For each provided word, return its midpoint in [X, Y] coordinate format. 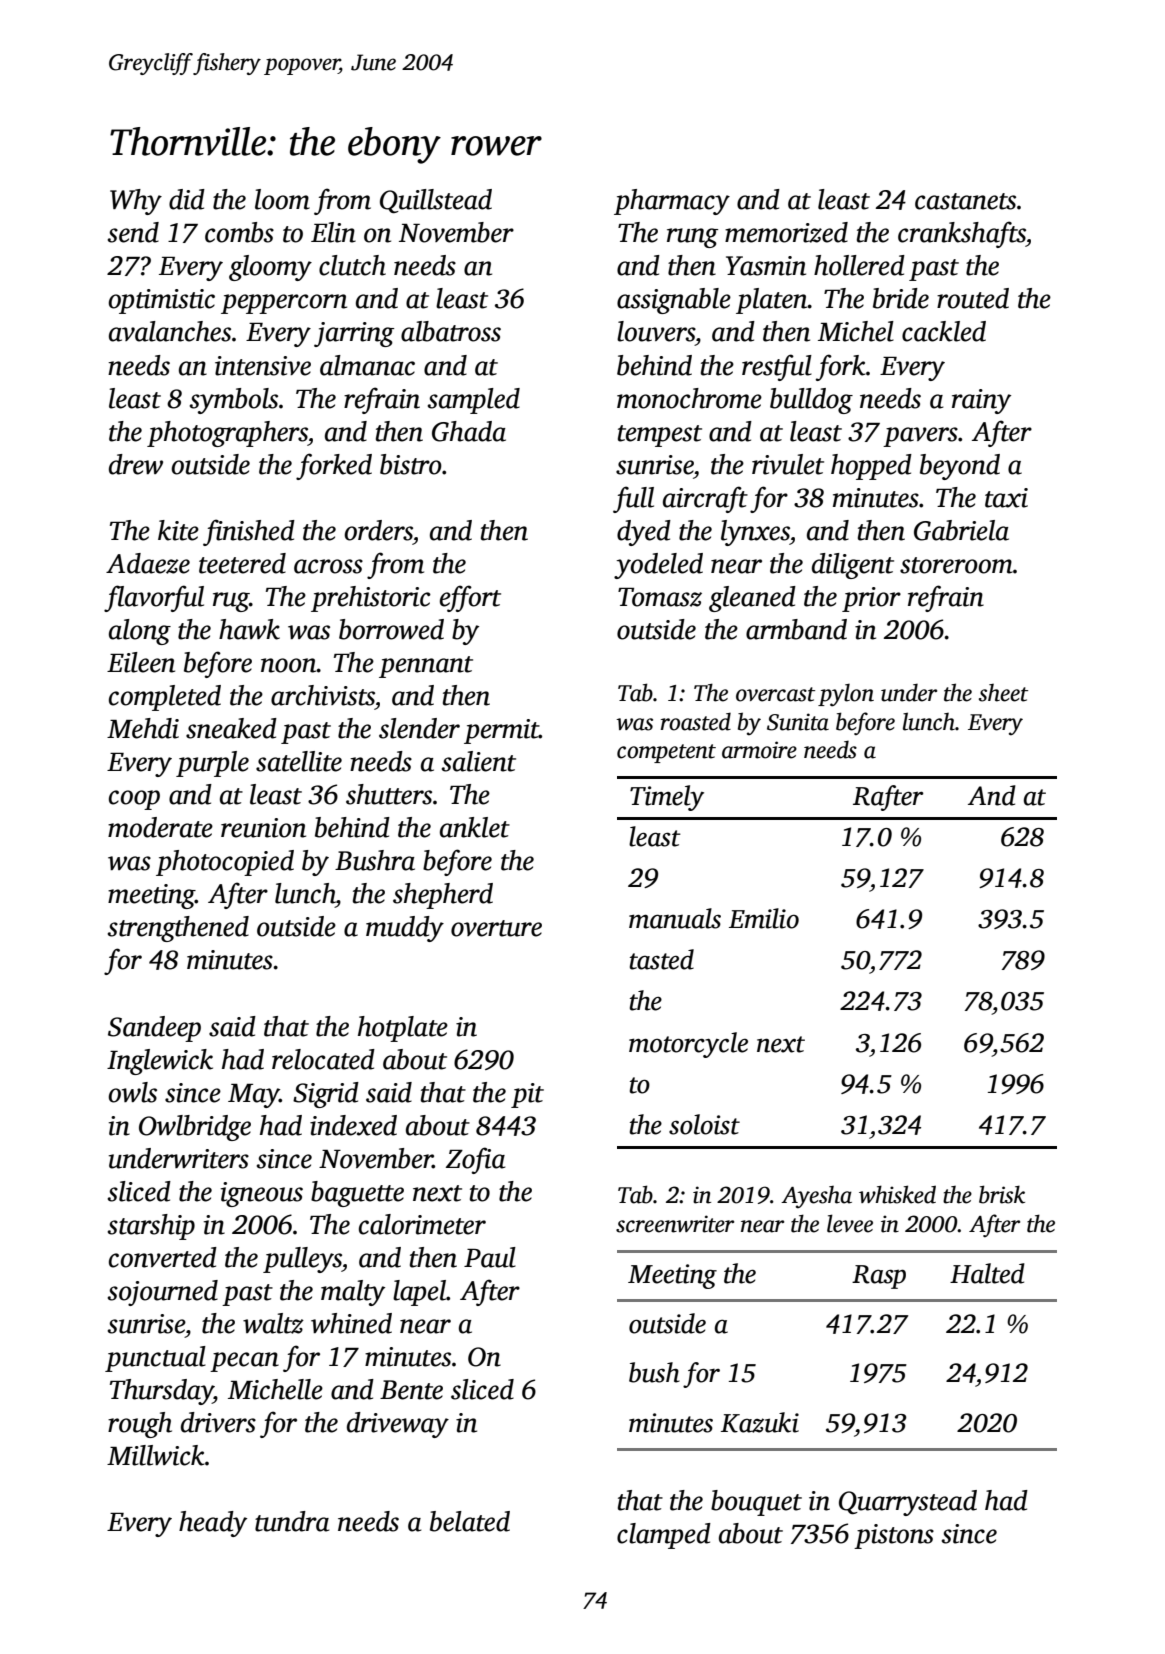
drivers [218, 1422]
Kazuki [760, 1422]
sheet [1003, 693]
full [633, 499]
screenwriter [675, 1224]
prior [871, 599]
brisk [1002, 1194]
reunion [263, 828]
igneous [262, 1194]
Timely [667, 798]
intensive [263, 366]
